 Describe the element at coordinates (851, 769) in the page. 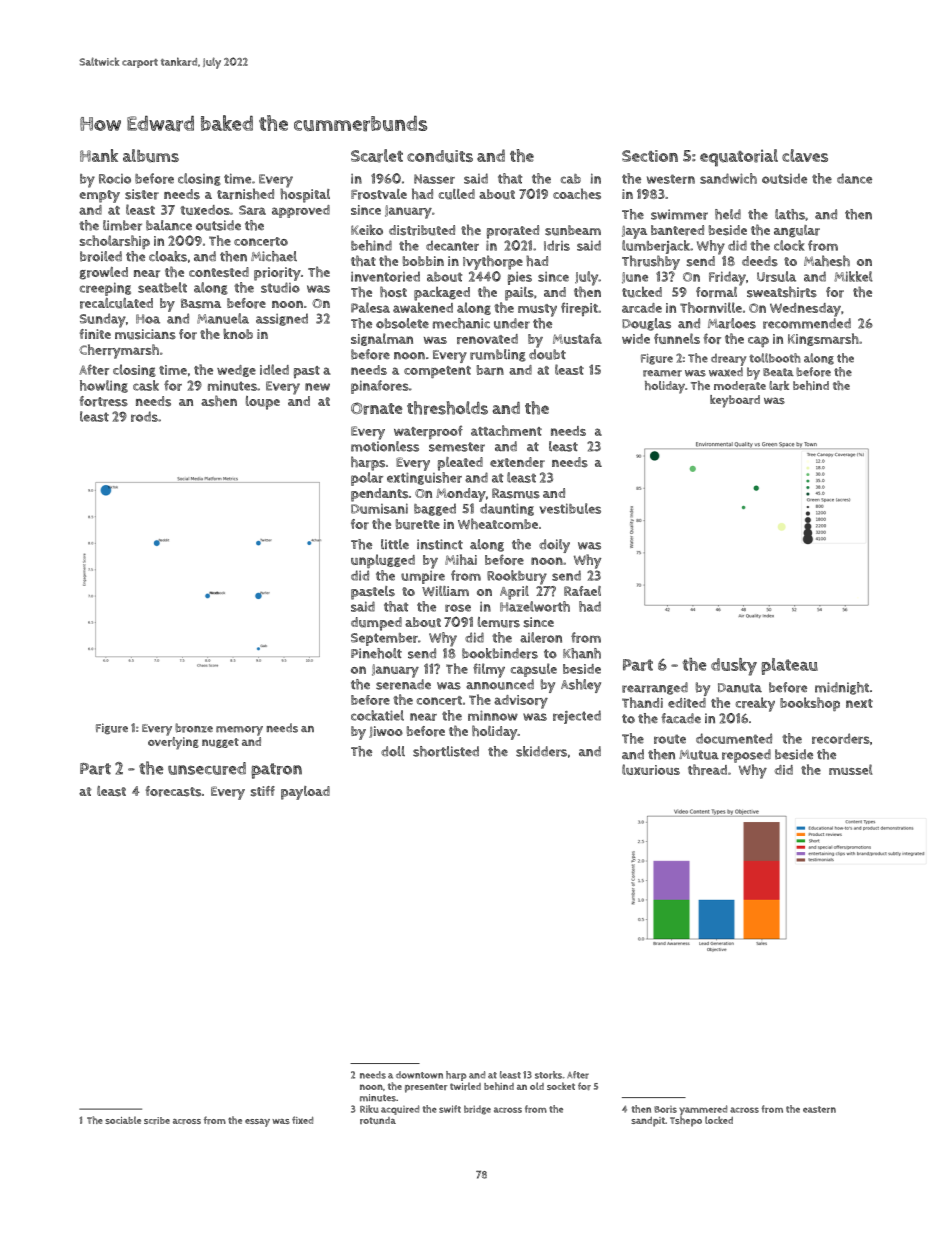

I see `mussel` at that location.
